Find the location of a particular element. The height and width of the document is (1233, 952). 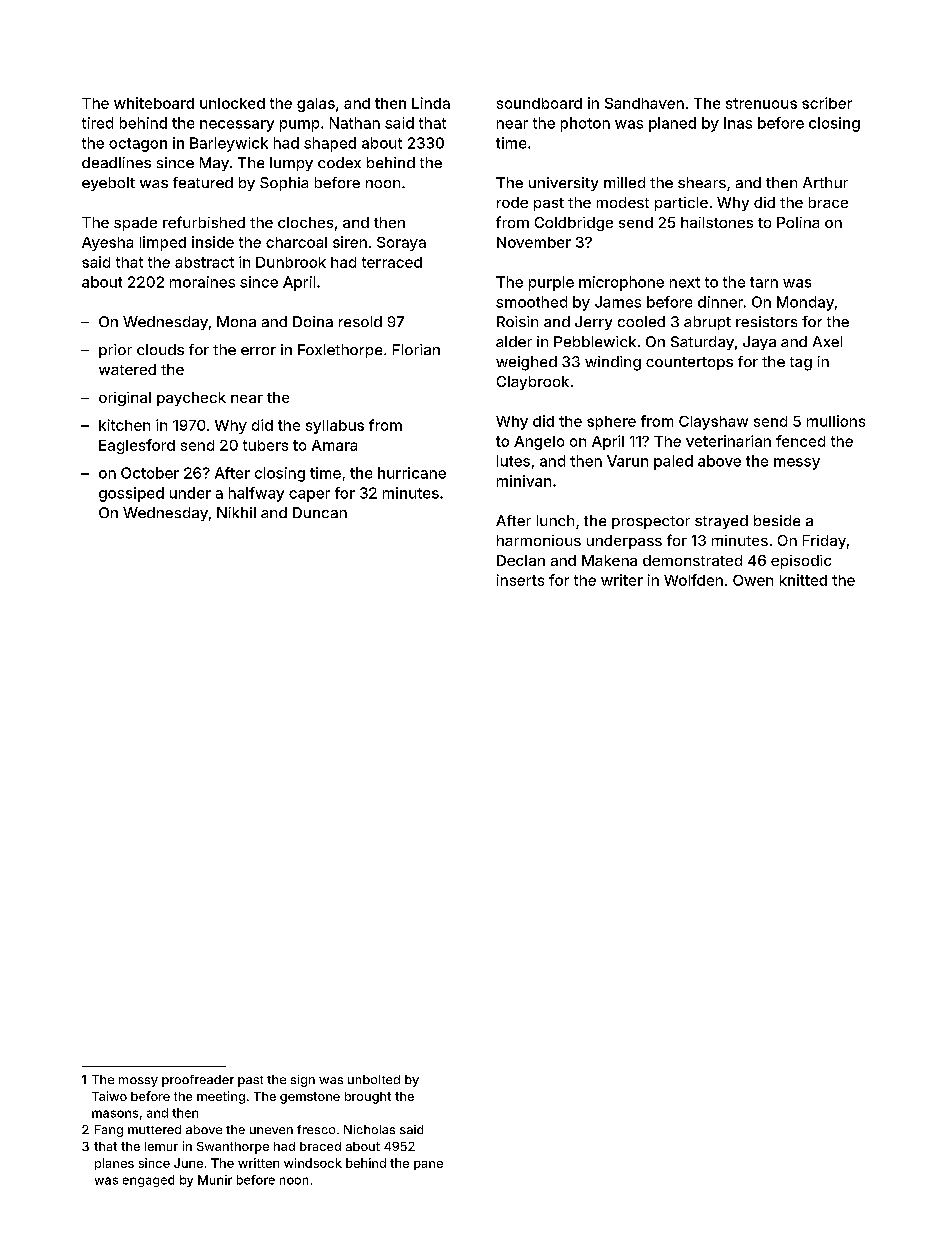

original is located at coordinates (125, 399).
